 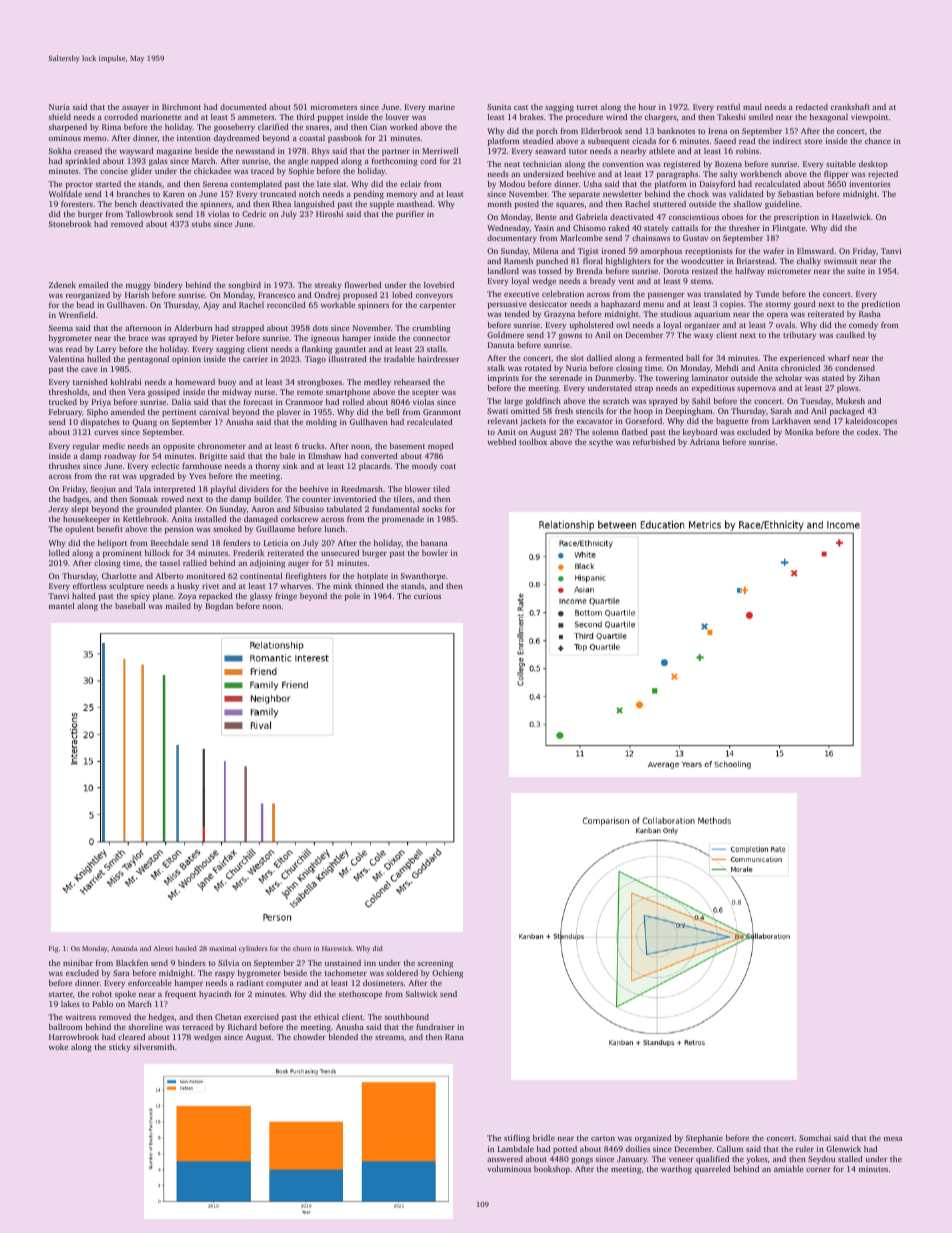 What do you see at coordinates (423, 577) in the page?
I see `Swanthorpe` at bounding box center [423, 577].
